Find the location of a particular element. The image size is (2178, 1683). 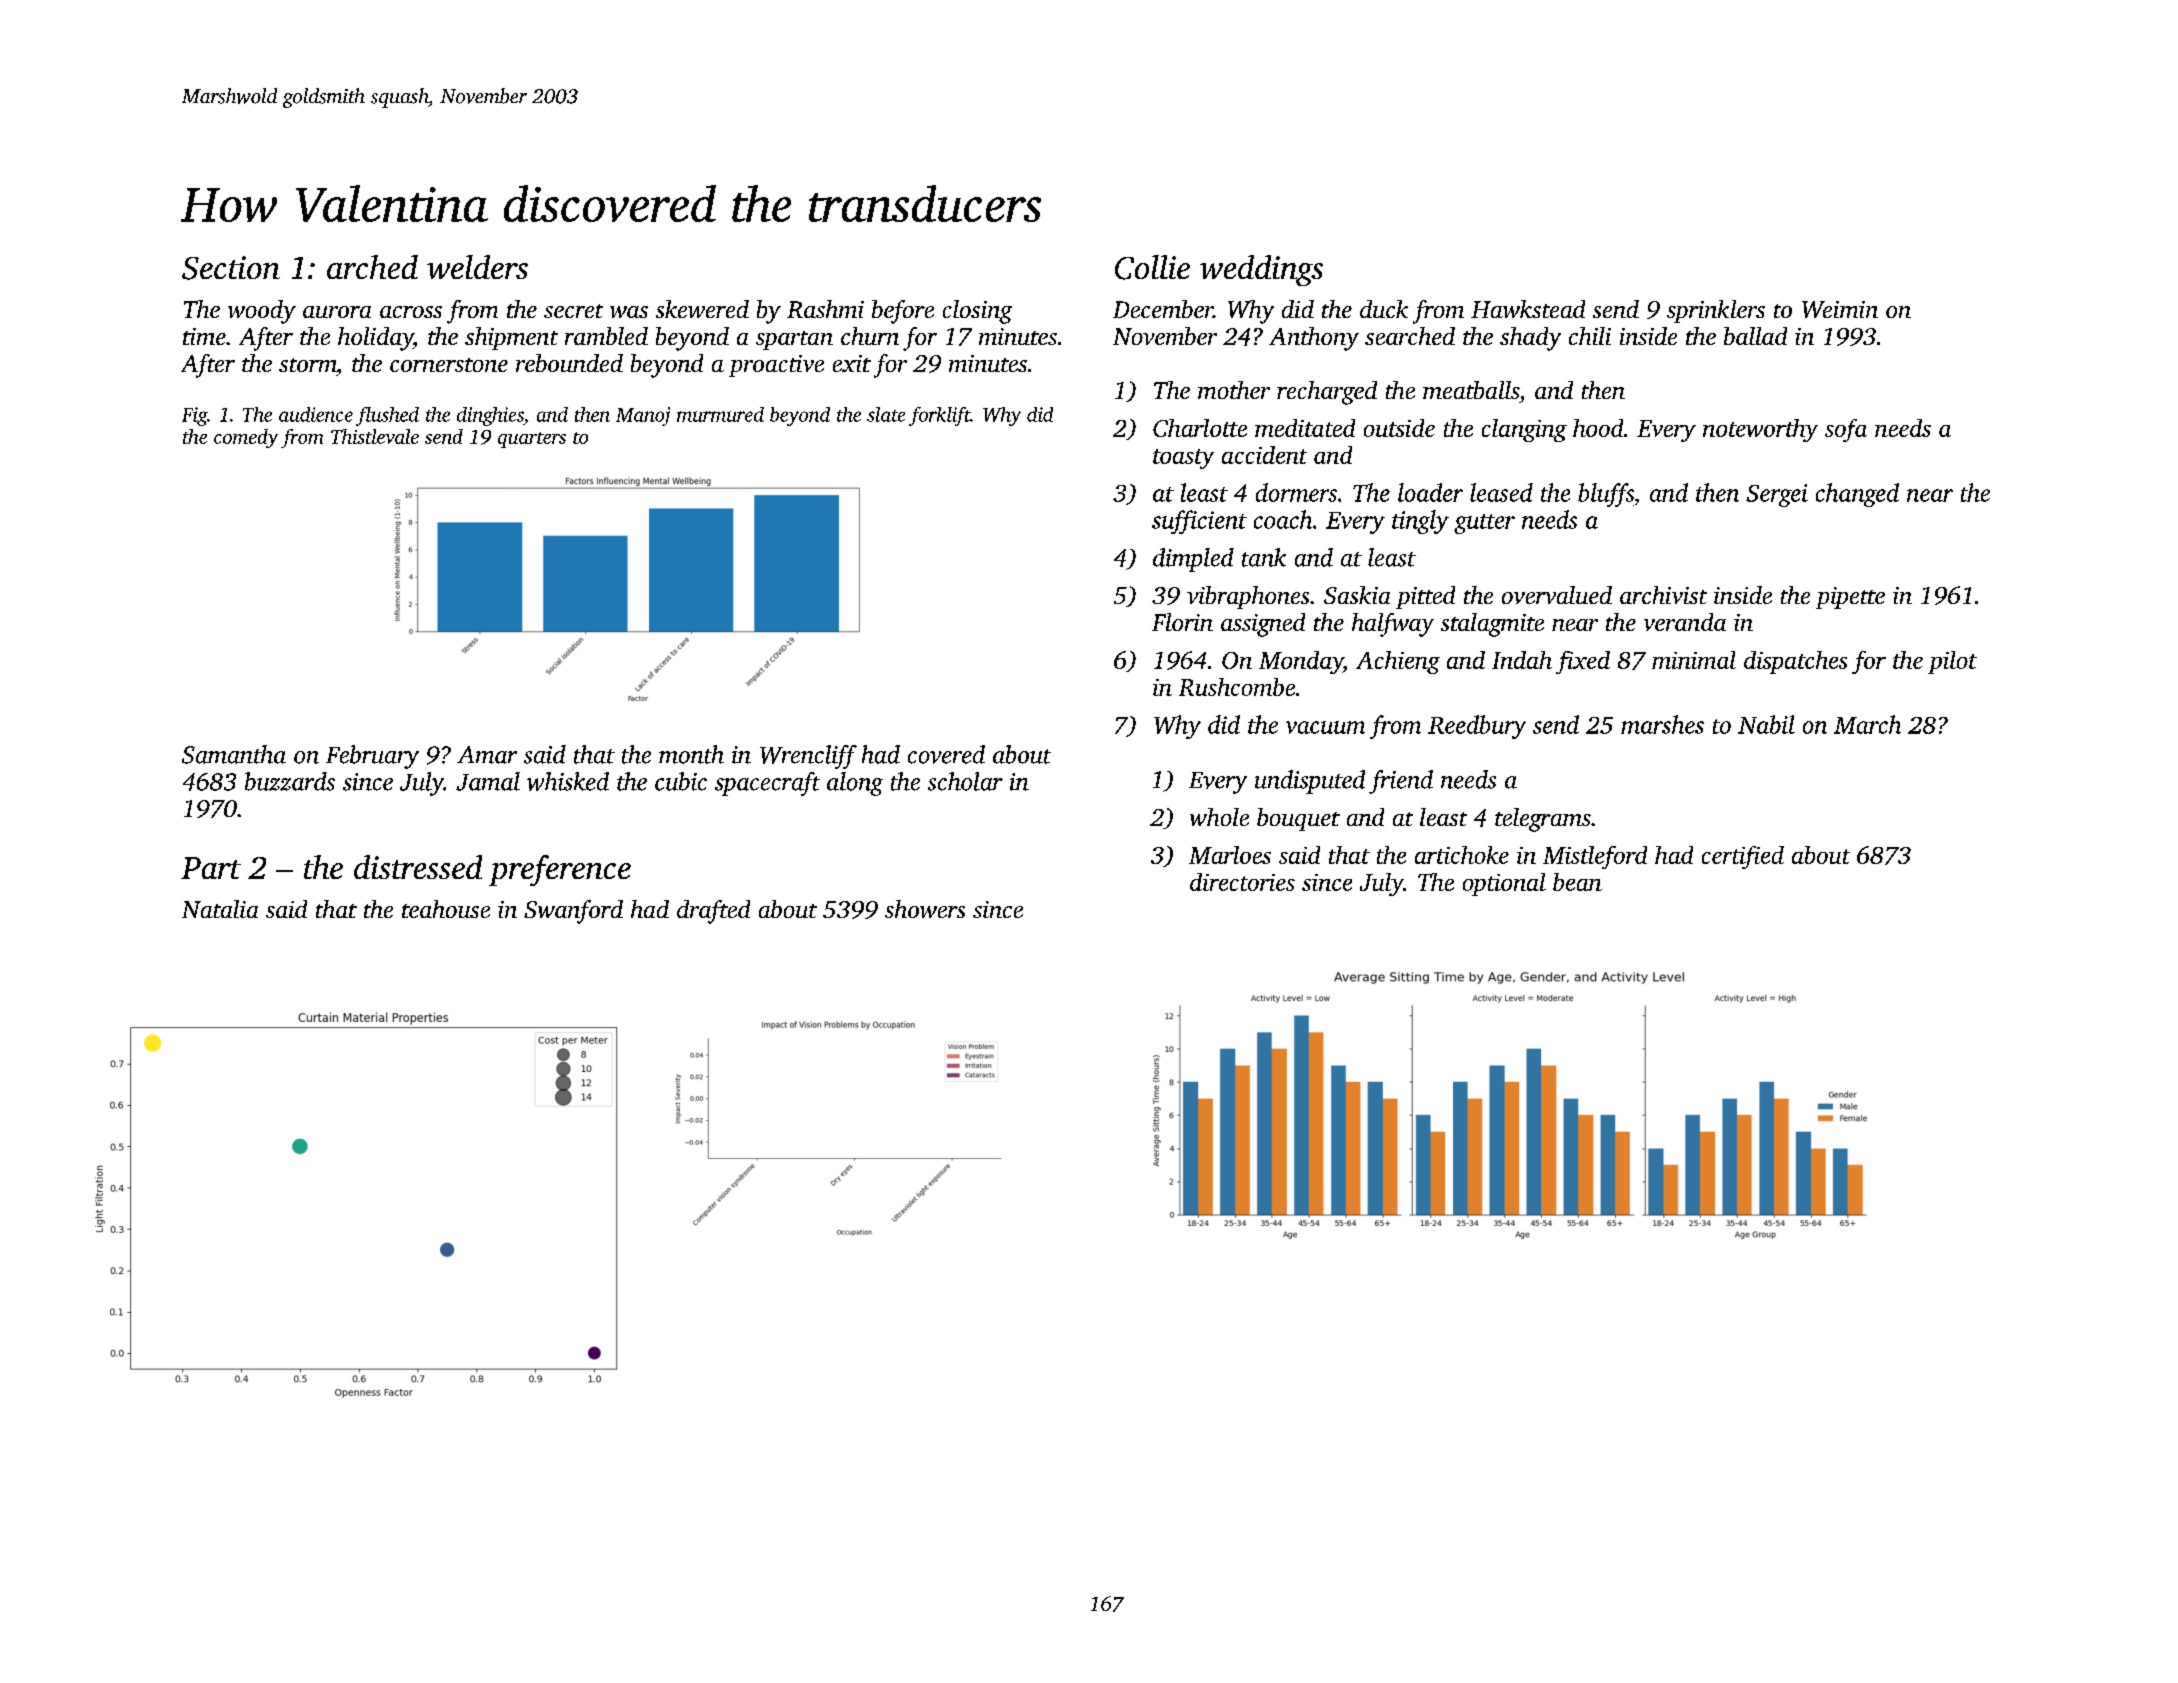

comedy is located at coordinates (246, 438).
